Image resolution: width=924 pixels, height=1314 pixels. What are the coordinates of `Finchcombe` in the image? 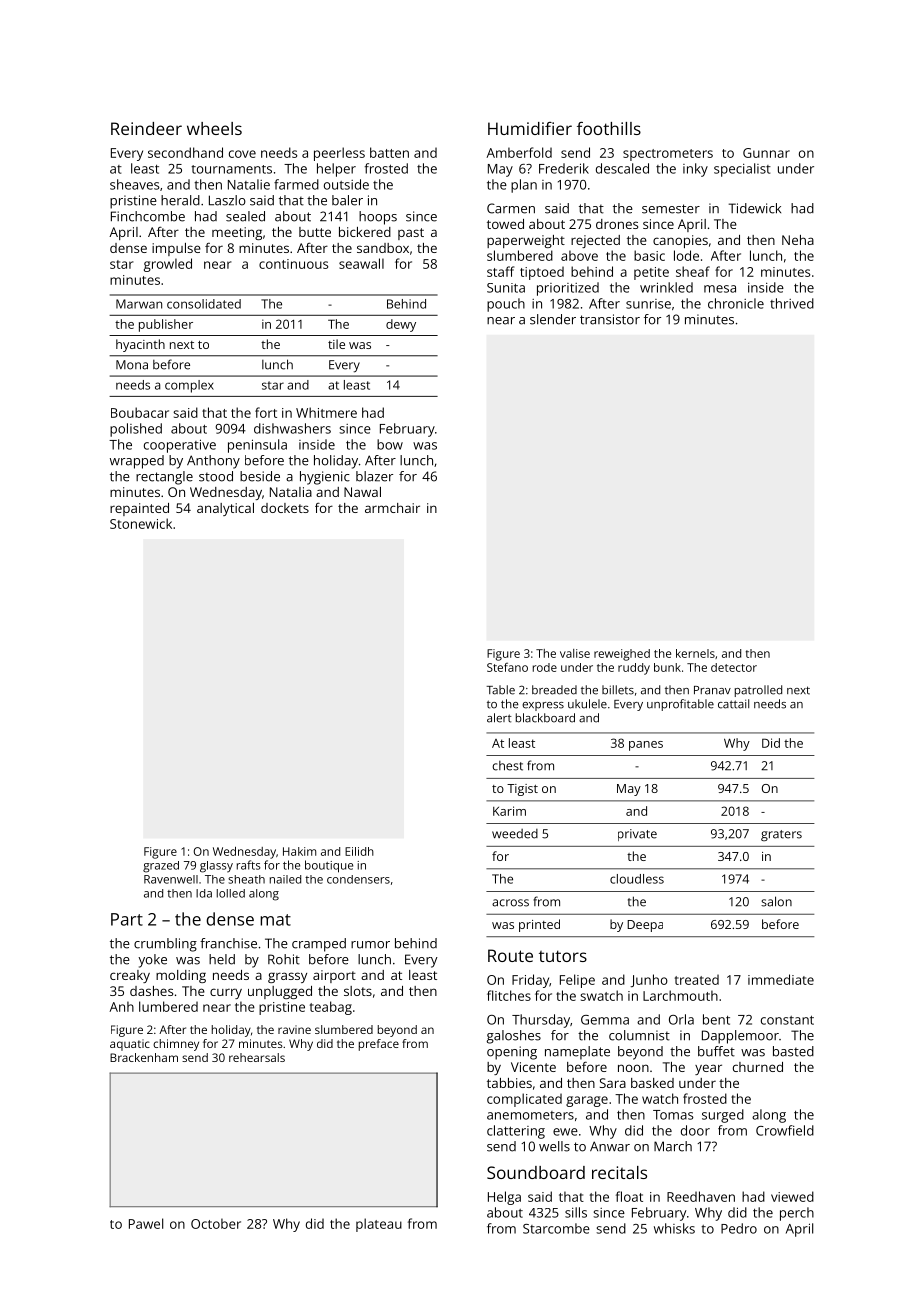 It's located at (148, 216).
